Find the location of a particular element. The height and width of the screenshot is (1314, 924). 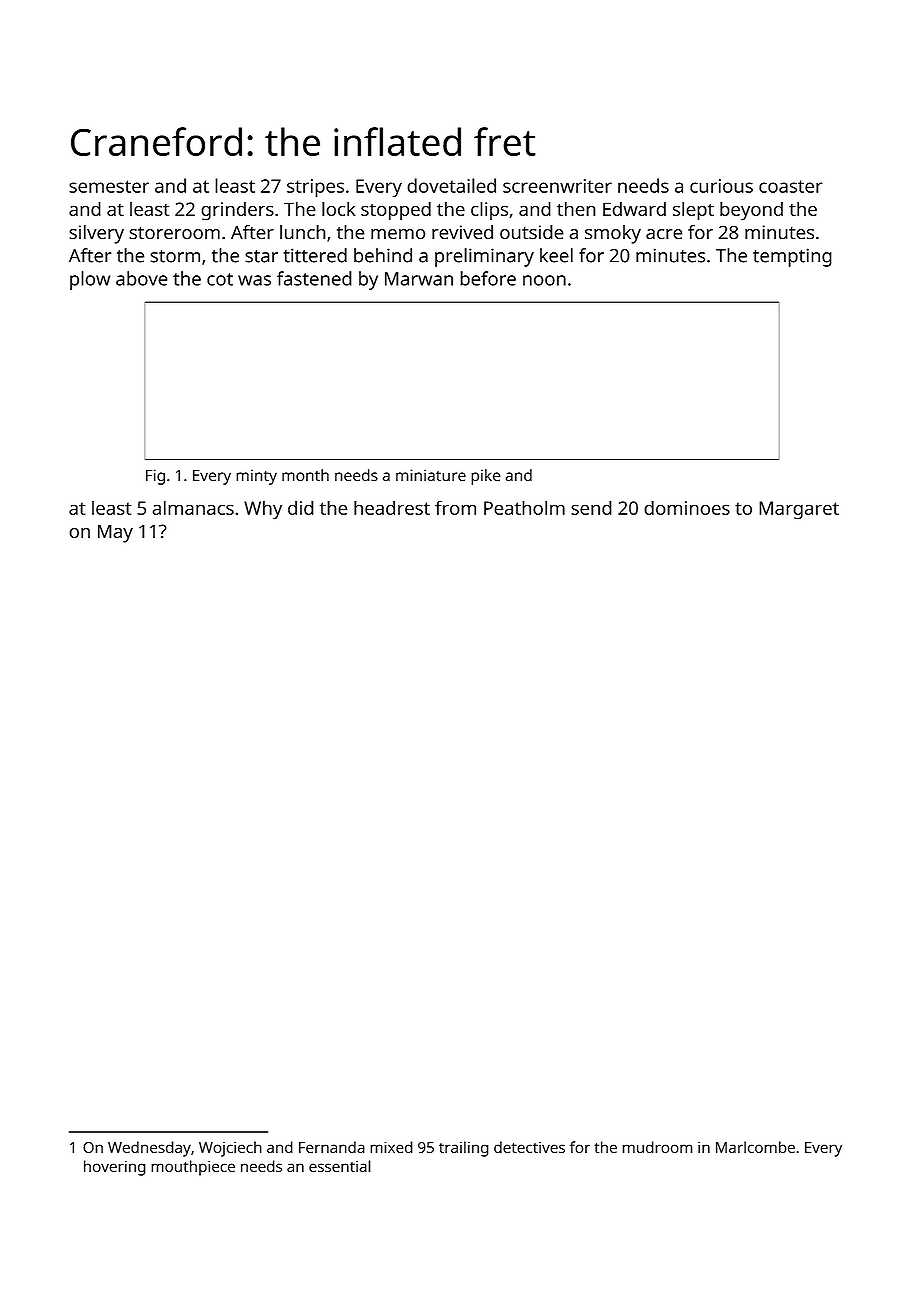

Wednesday is located at coordinates (149, 1149).
